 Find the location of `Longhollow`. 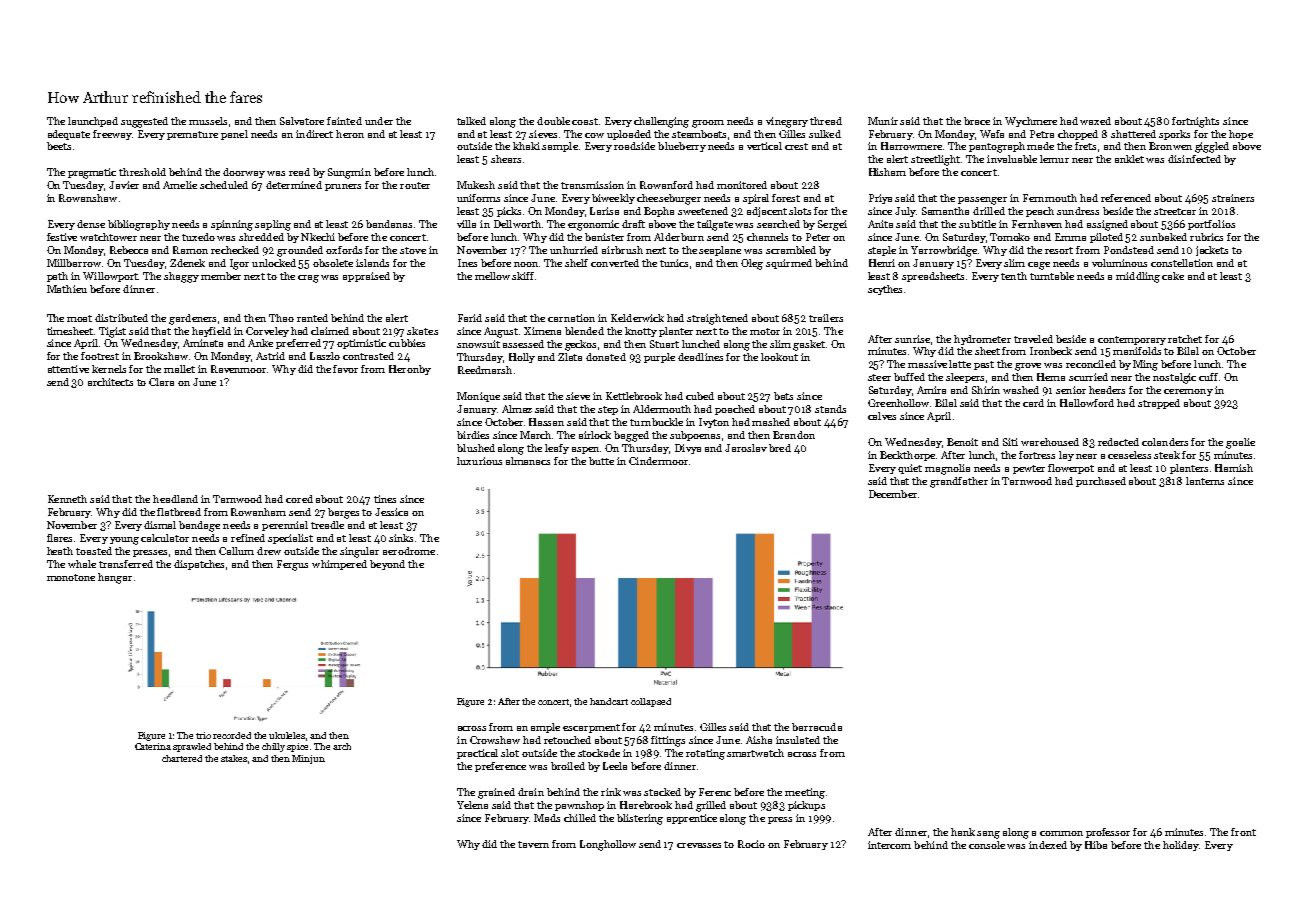

Longhollow is located at coordinates (608, 845).
